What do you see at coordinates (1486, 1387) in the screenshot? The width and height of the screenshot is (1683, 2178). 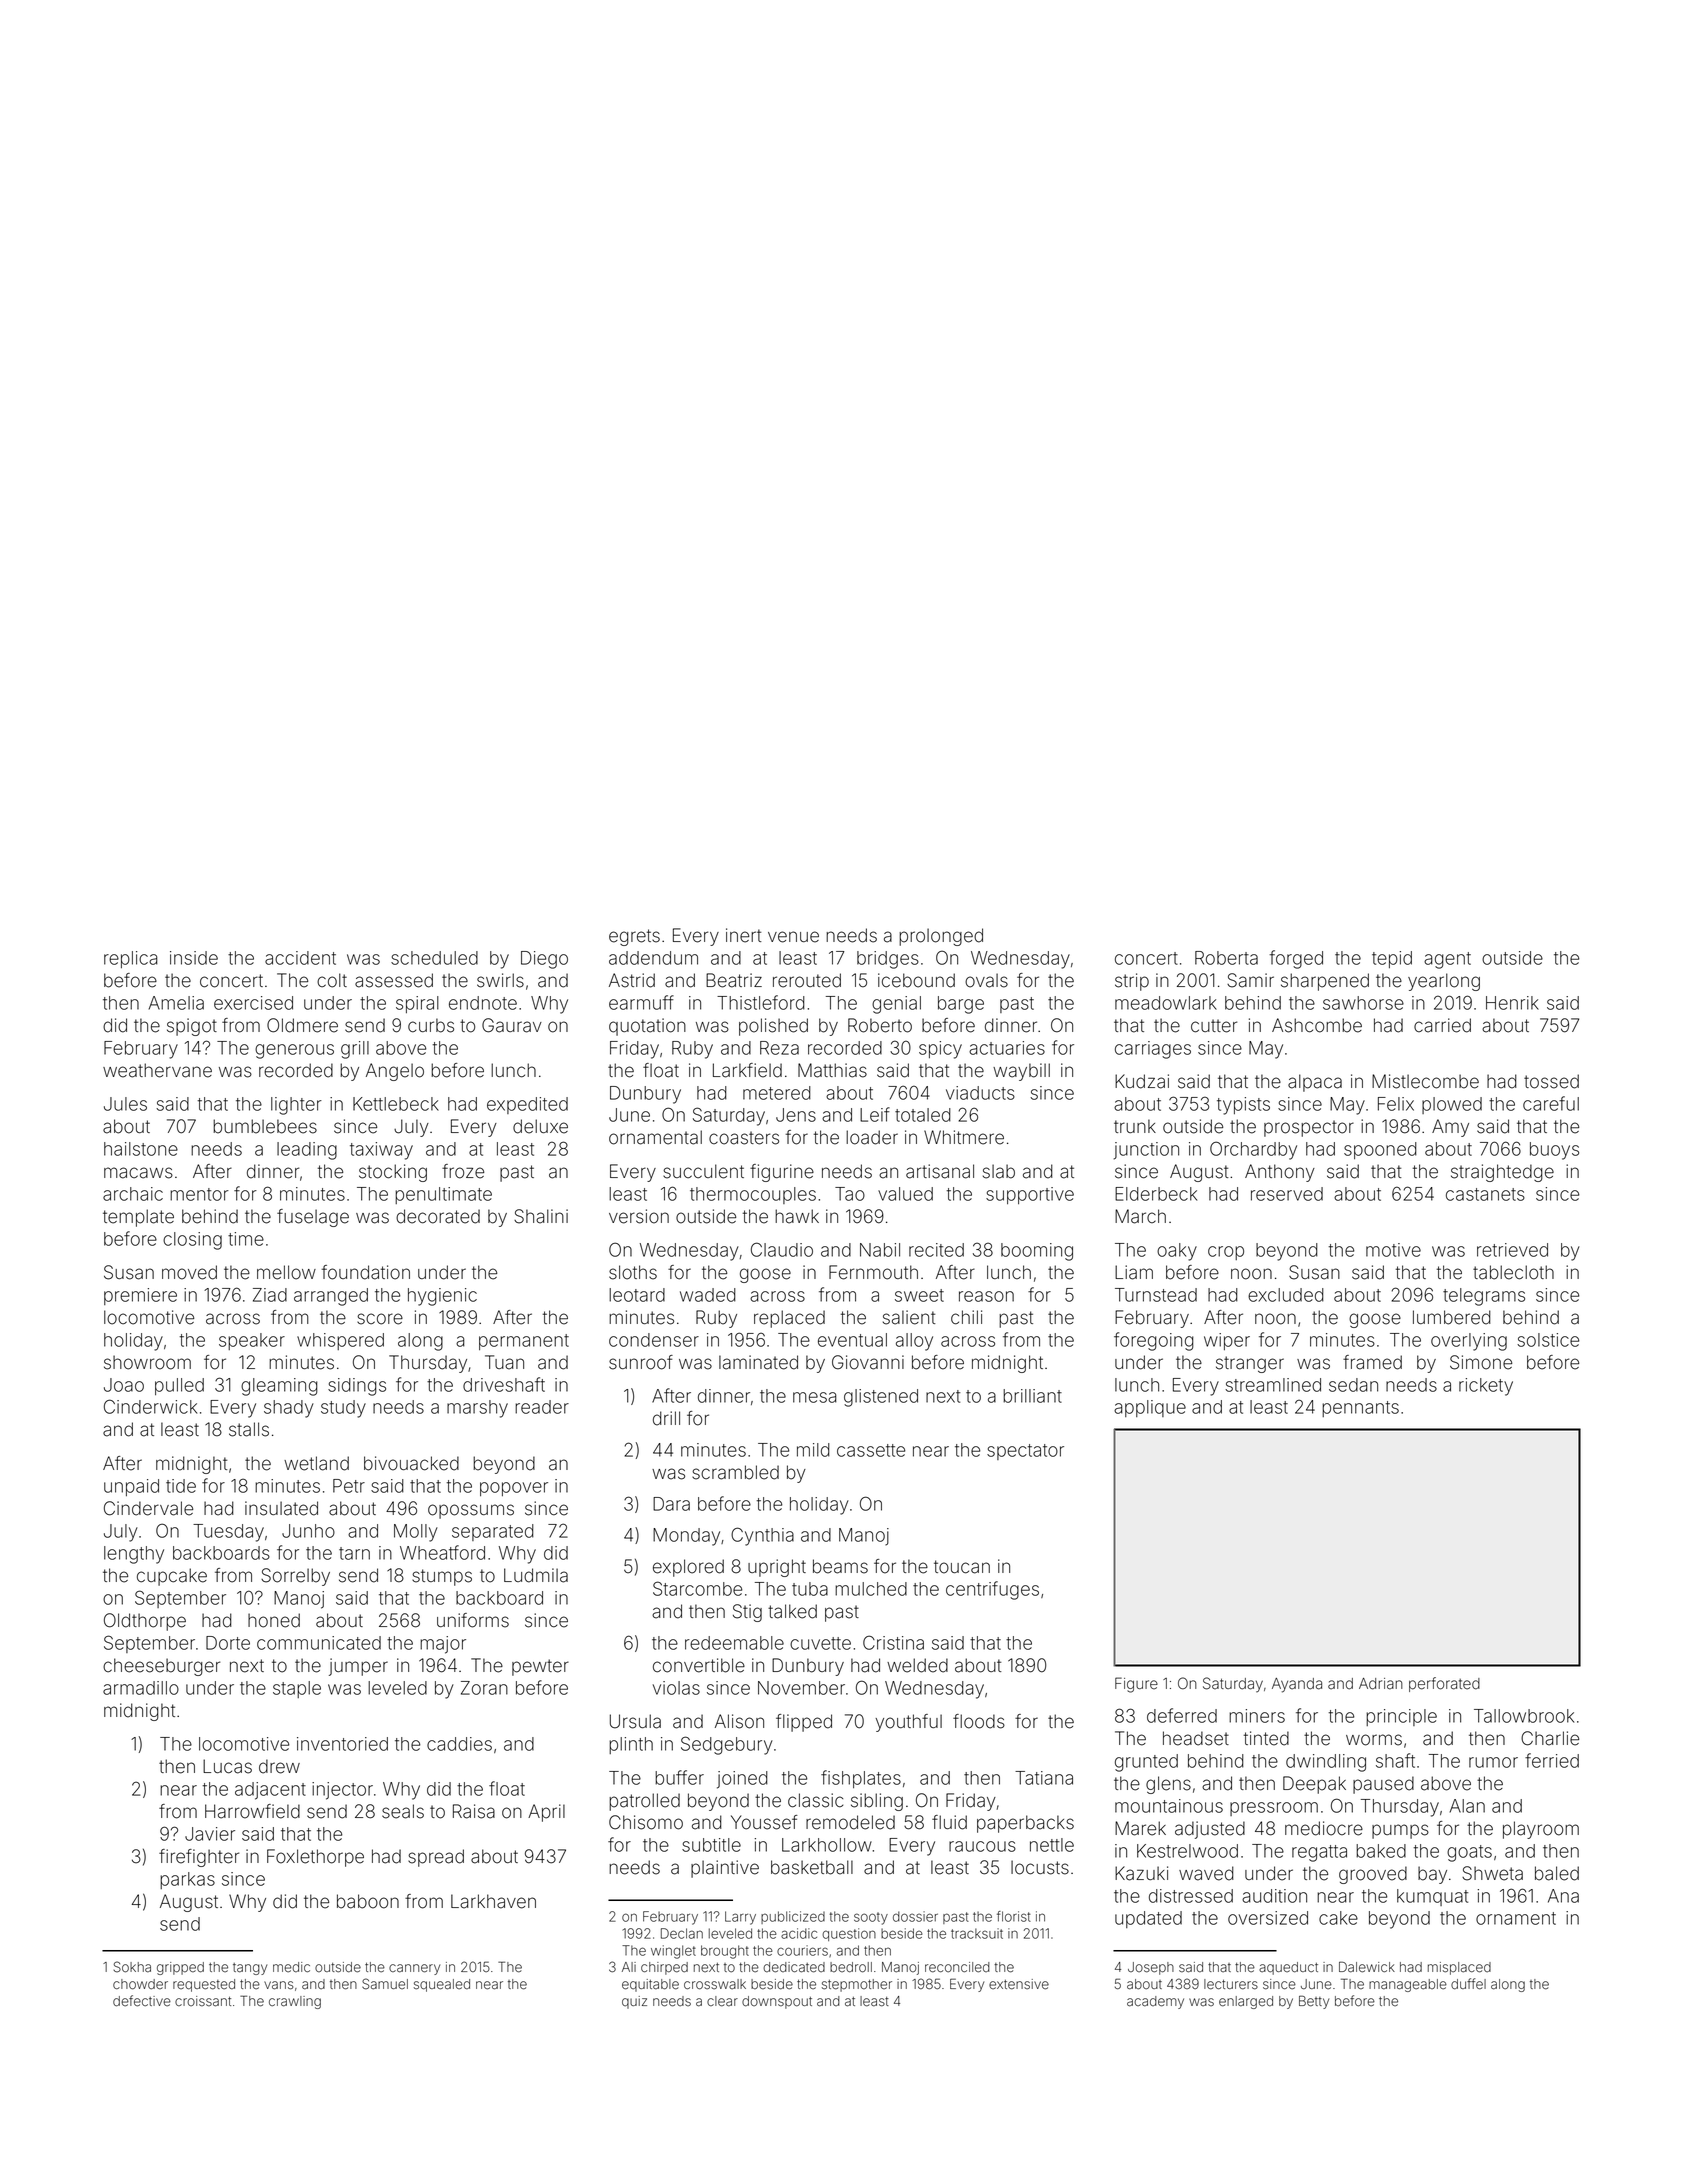 I see `rickety` at bounding box center [1486, 1387].
